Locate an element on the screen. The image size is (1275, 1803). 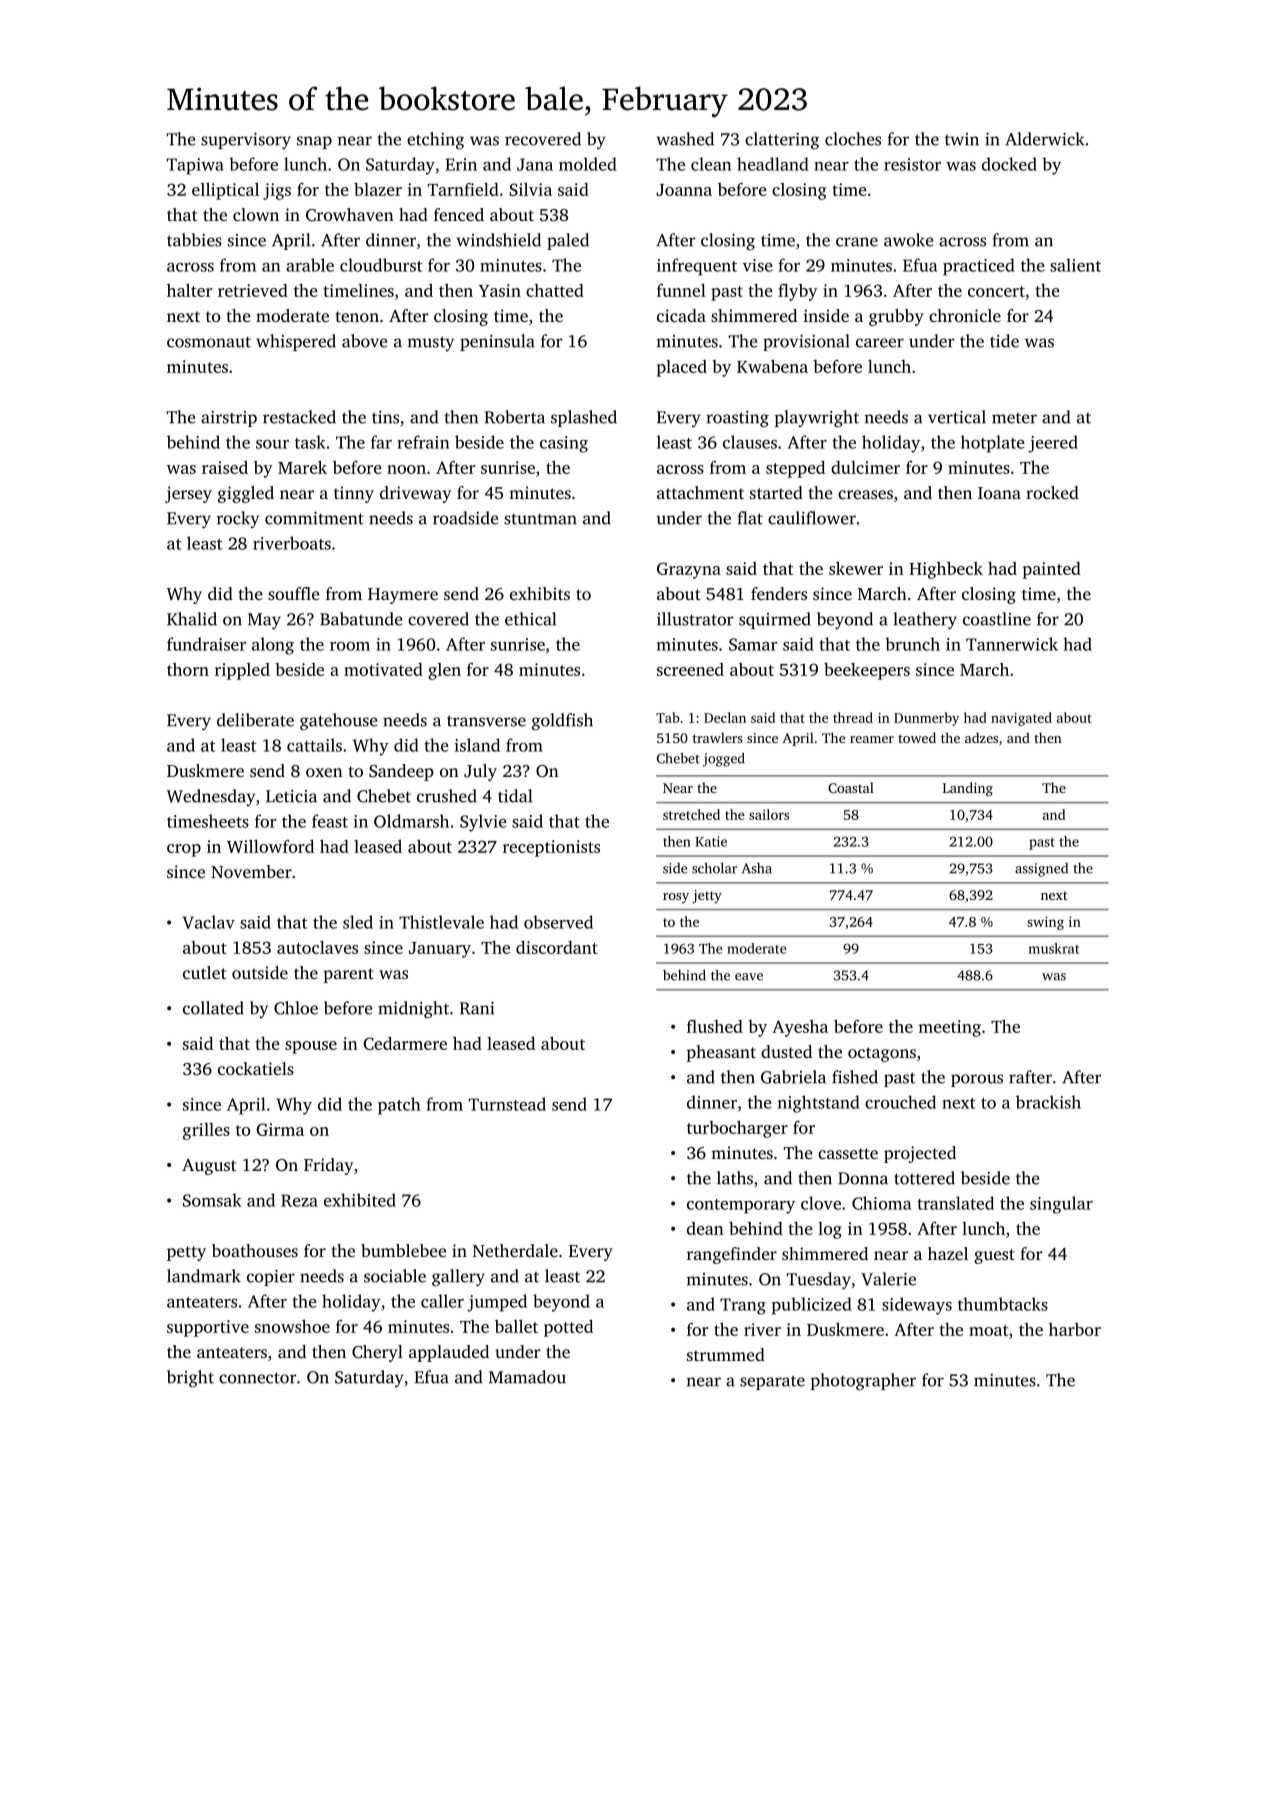
Dunmerby is located at coordinates (926, 719).
